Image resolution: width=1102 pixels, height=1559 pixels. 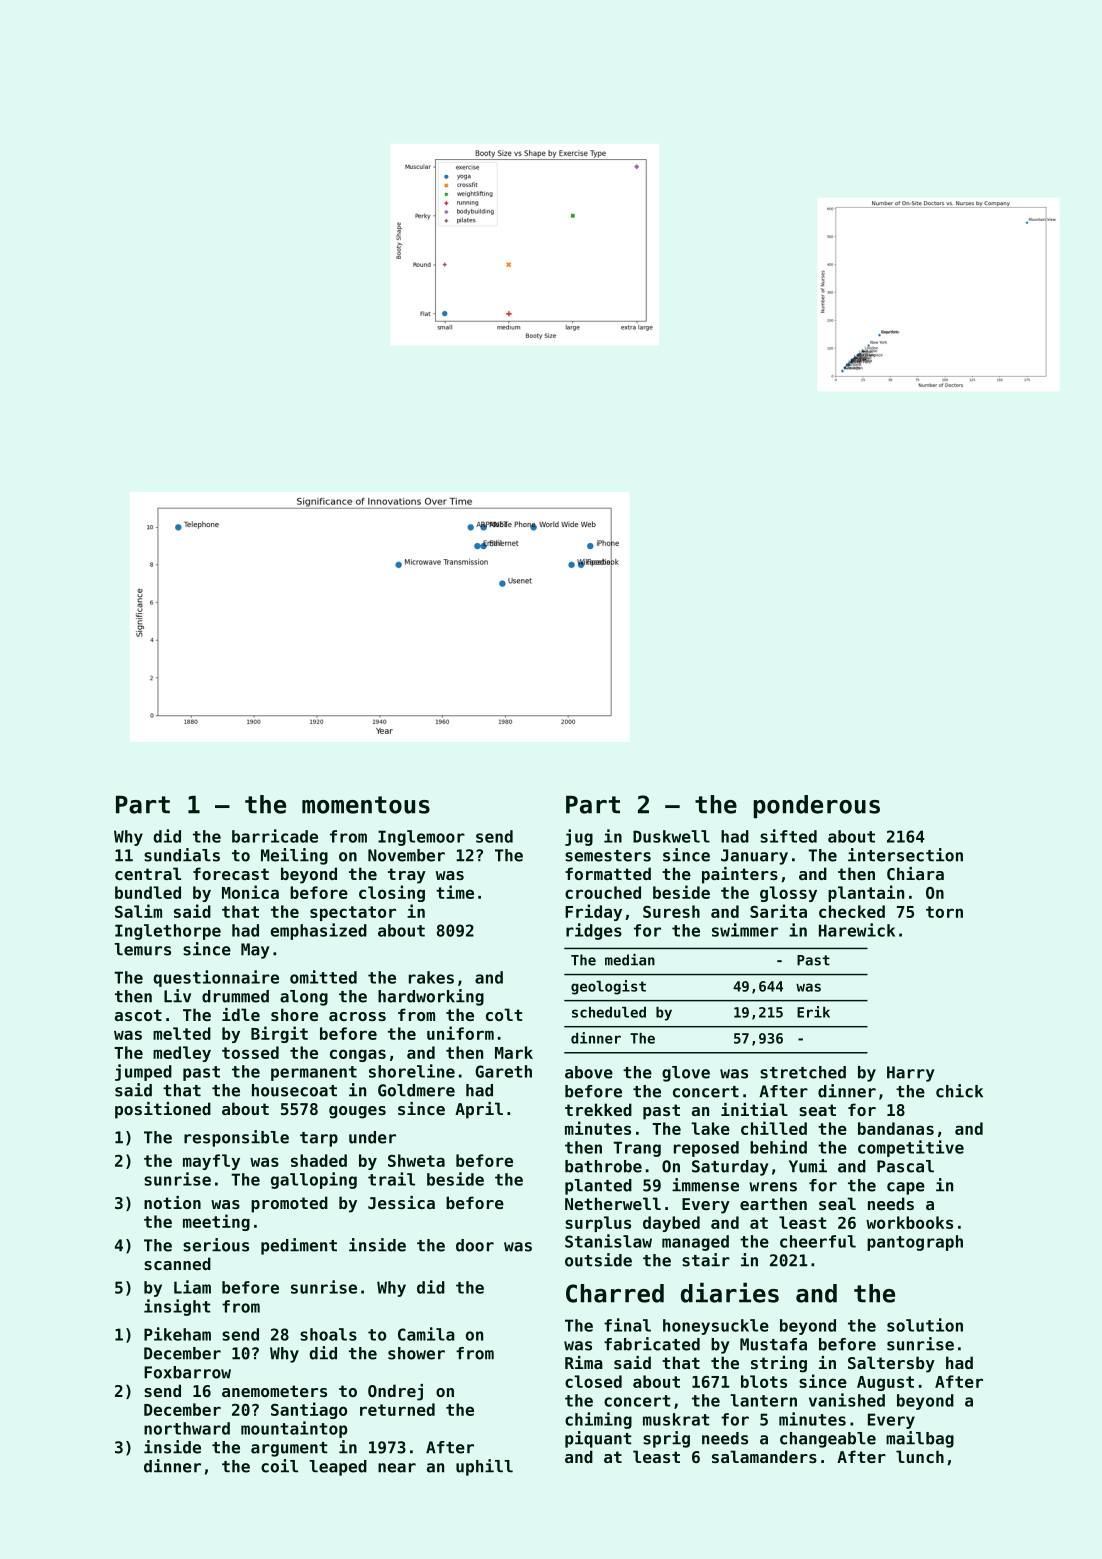 I want to click on coil, so click(x=279, y=1466).
